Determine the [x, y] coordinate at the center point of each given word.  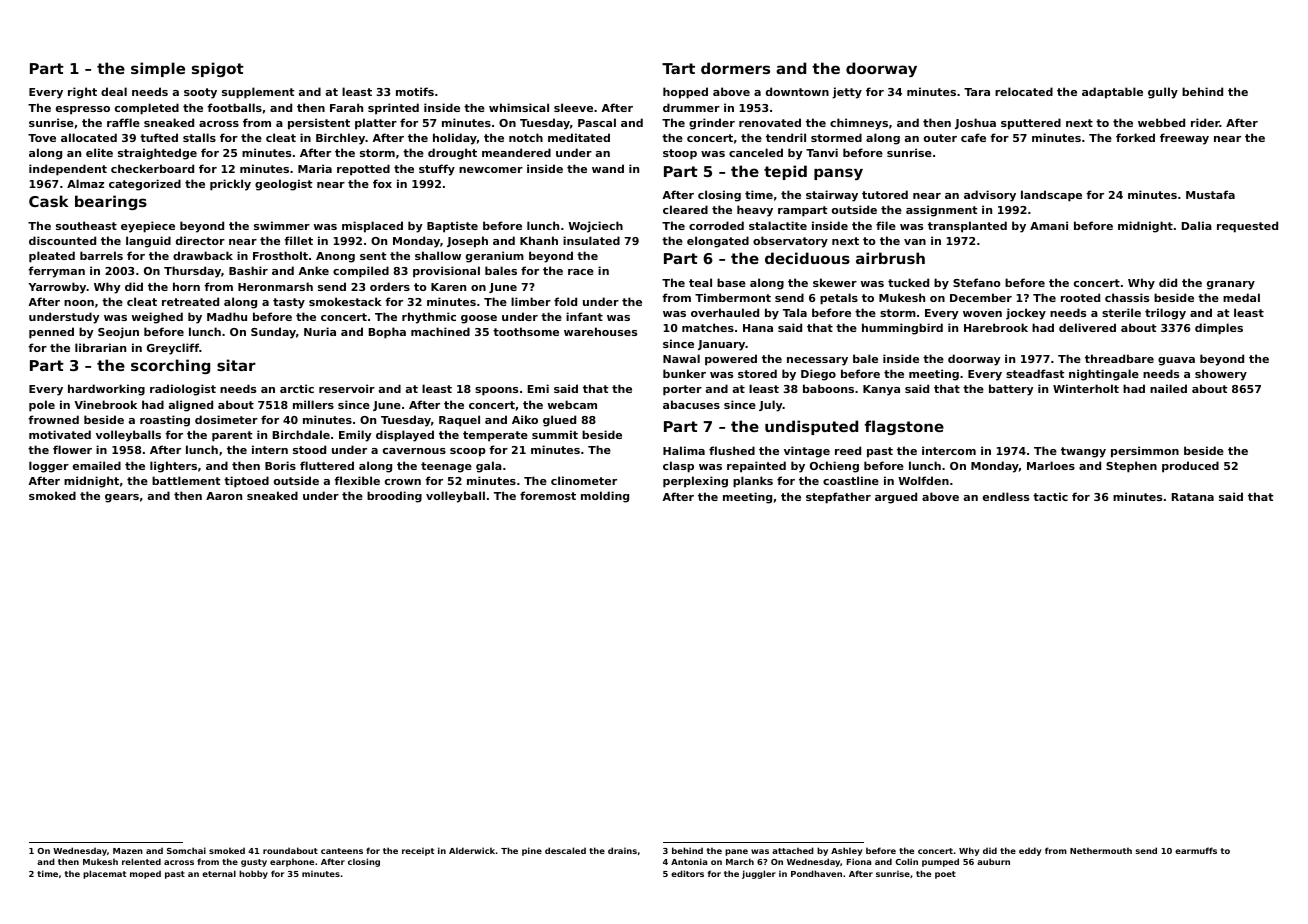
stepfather [838, 498]
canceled [756, 152]
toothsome [526, 331]
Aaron [224, 496]
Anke [313, 270]
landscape [1051, 196]
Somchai [186, 850]
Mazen [128, 851]
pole [42, 406]
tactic [1050, 496]
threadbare [1119, 358]
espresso [83, 110]
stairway [832, 196]
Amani [1049, 225]
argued [896, 498]
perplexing [695, 482]
